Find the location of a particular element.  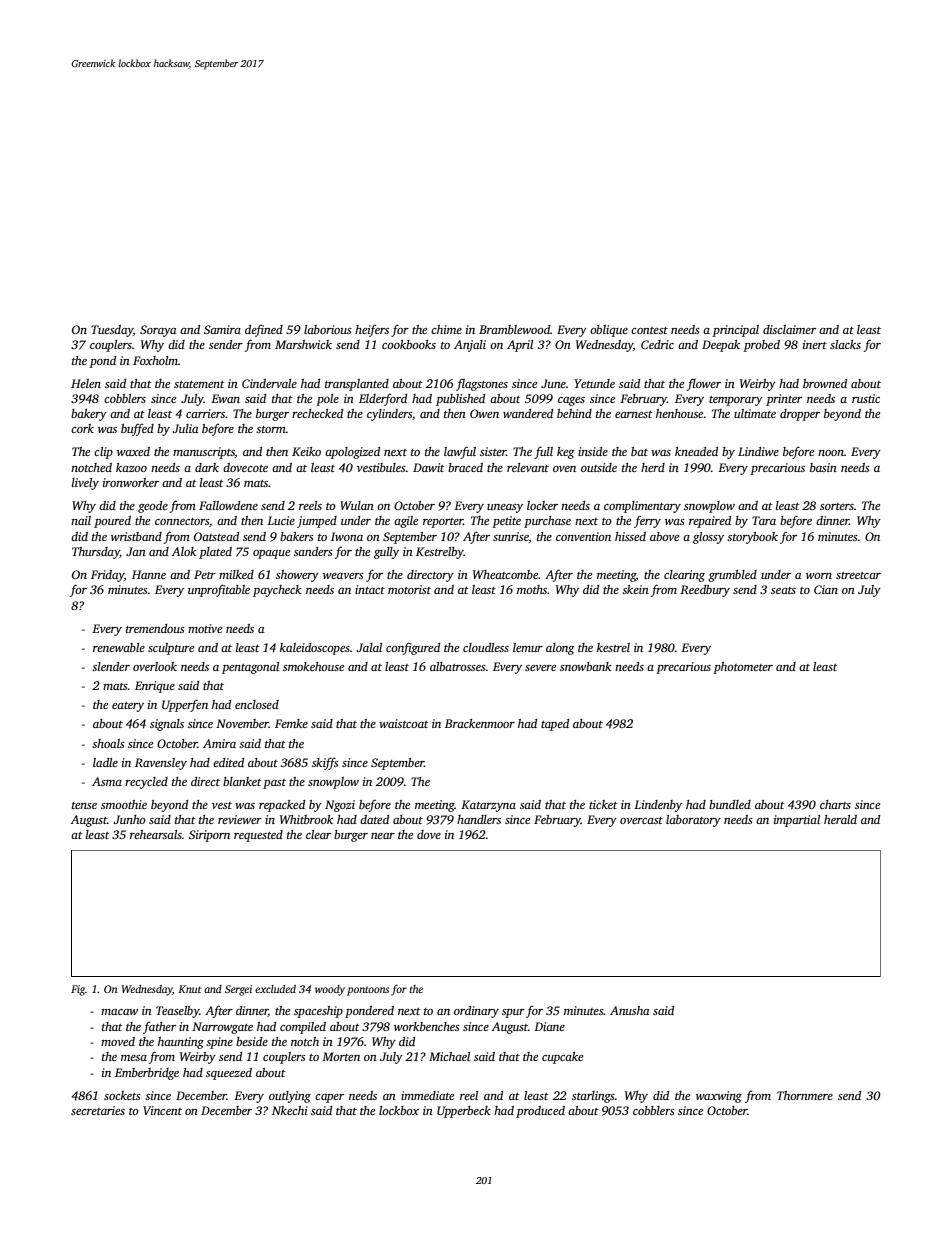

Foxholm is located at coordinates (155, 360).
